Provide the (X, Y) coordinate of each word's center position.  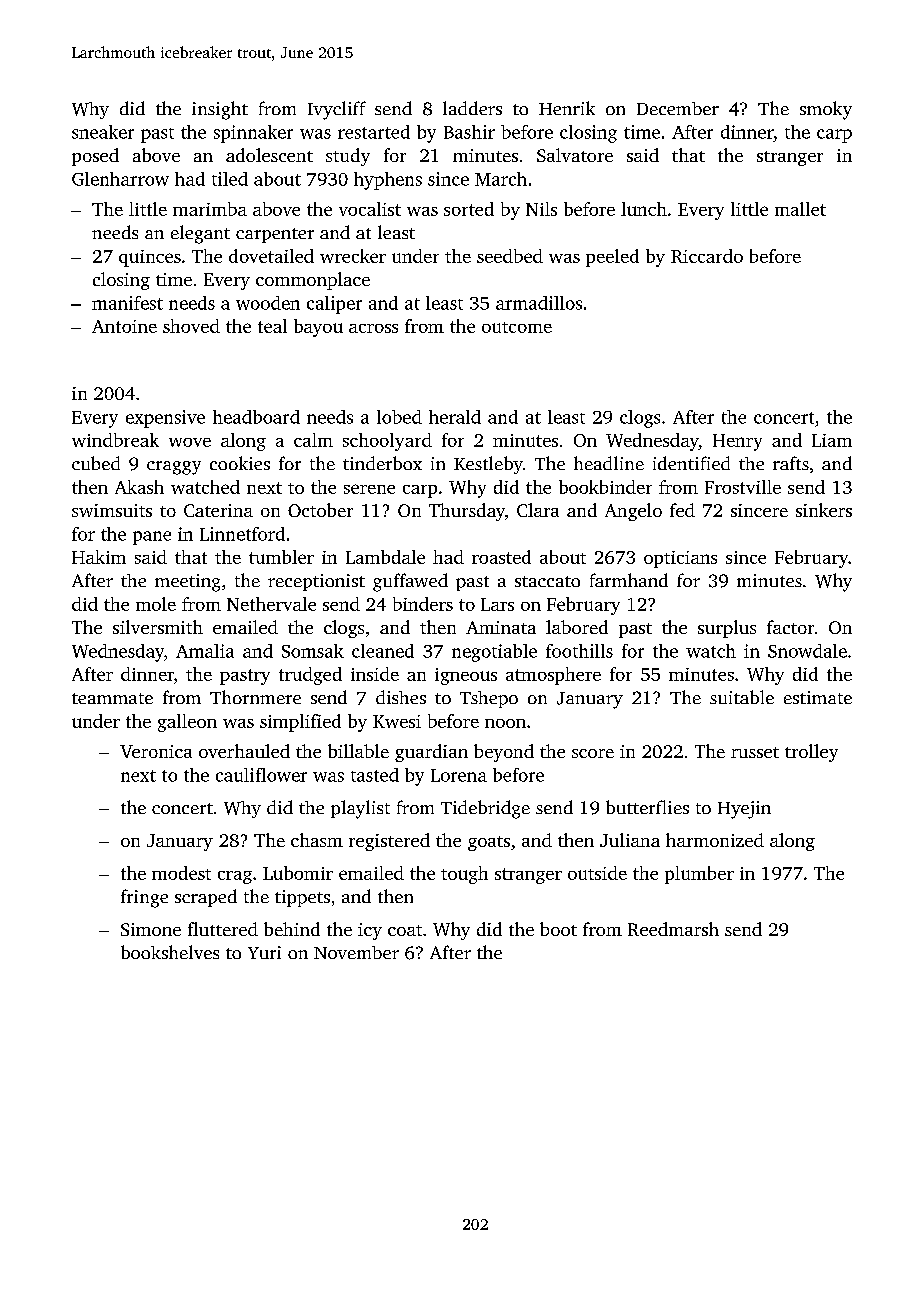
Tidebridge (485, 809)
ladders (472, 108)
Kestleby (488, 465)
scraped (206, 898)
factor (790, 627)
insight (220, 110)
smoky (826, 110)
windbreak (115, 440)
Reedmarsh (673, 929)
